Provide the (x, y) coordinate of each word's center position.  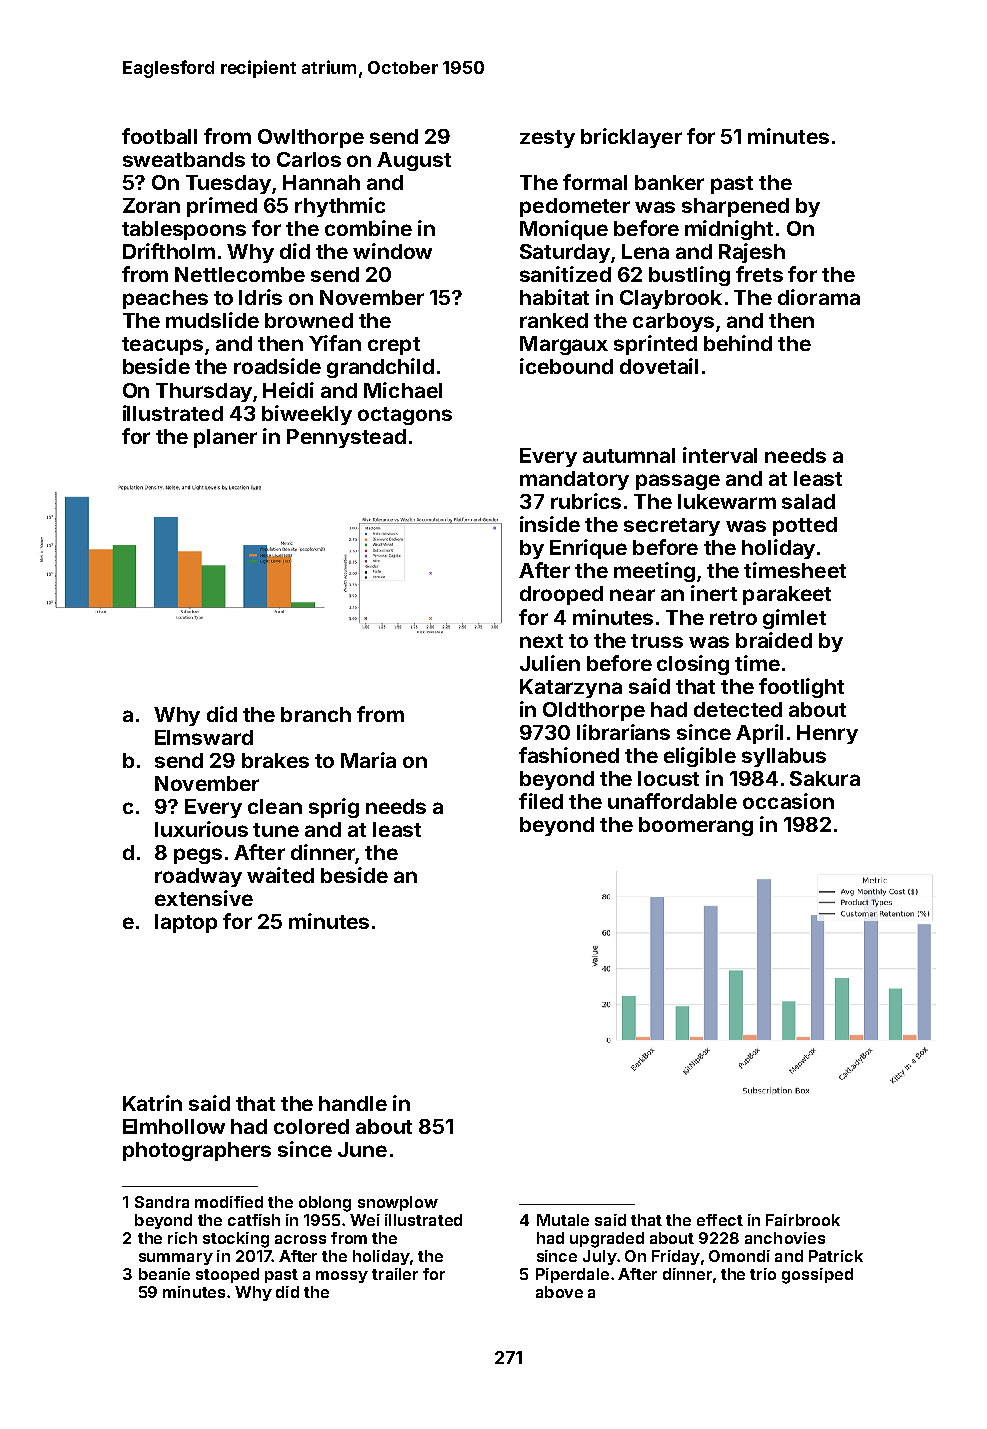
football (159, 136)
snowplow (398, 1203)
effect (720, 1220)
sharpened (735, 207)
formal (595, 182)
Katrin (152, 1103)
